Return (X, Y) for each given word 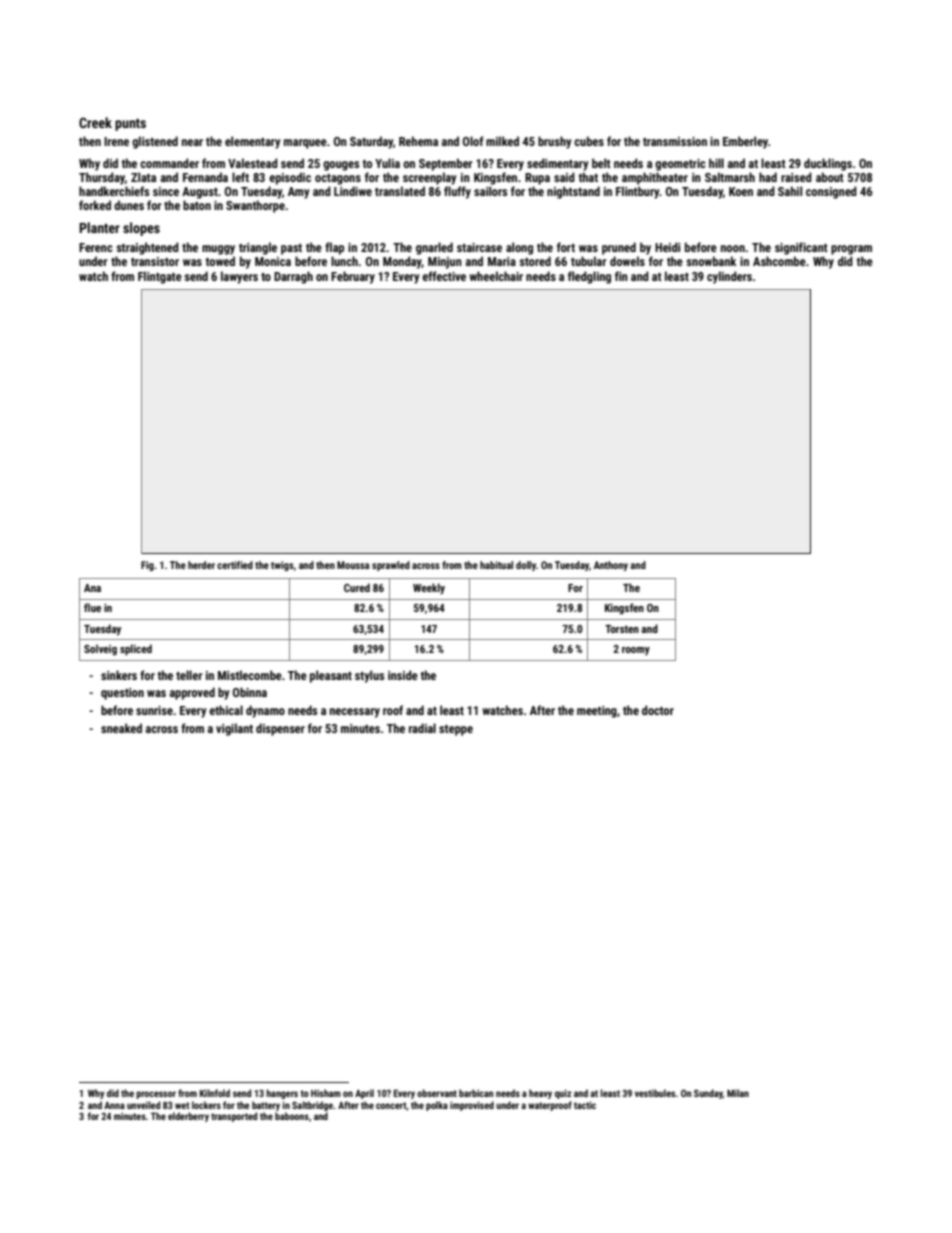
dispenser (280, 729)
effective (444, 276)
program (851, 250)
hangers (282, 1094)
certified (235, 565)
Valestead (253, 163)
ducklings (828, 164)
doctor (658, 710)
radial (422, 728)
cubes (589, 141)
